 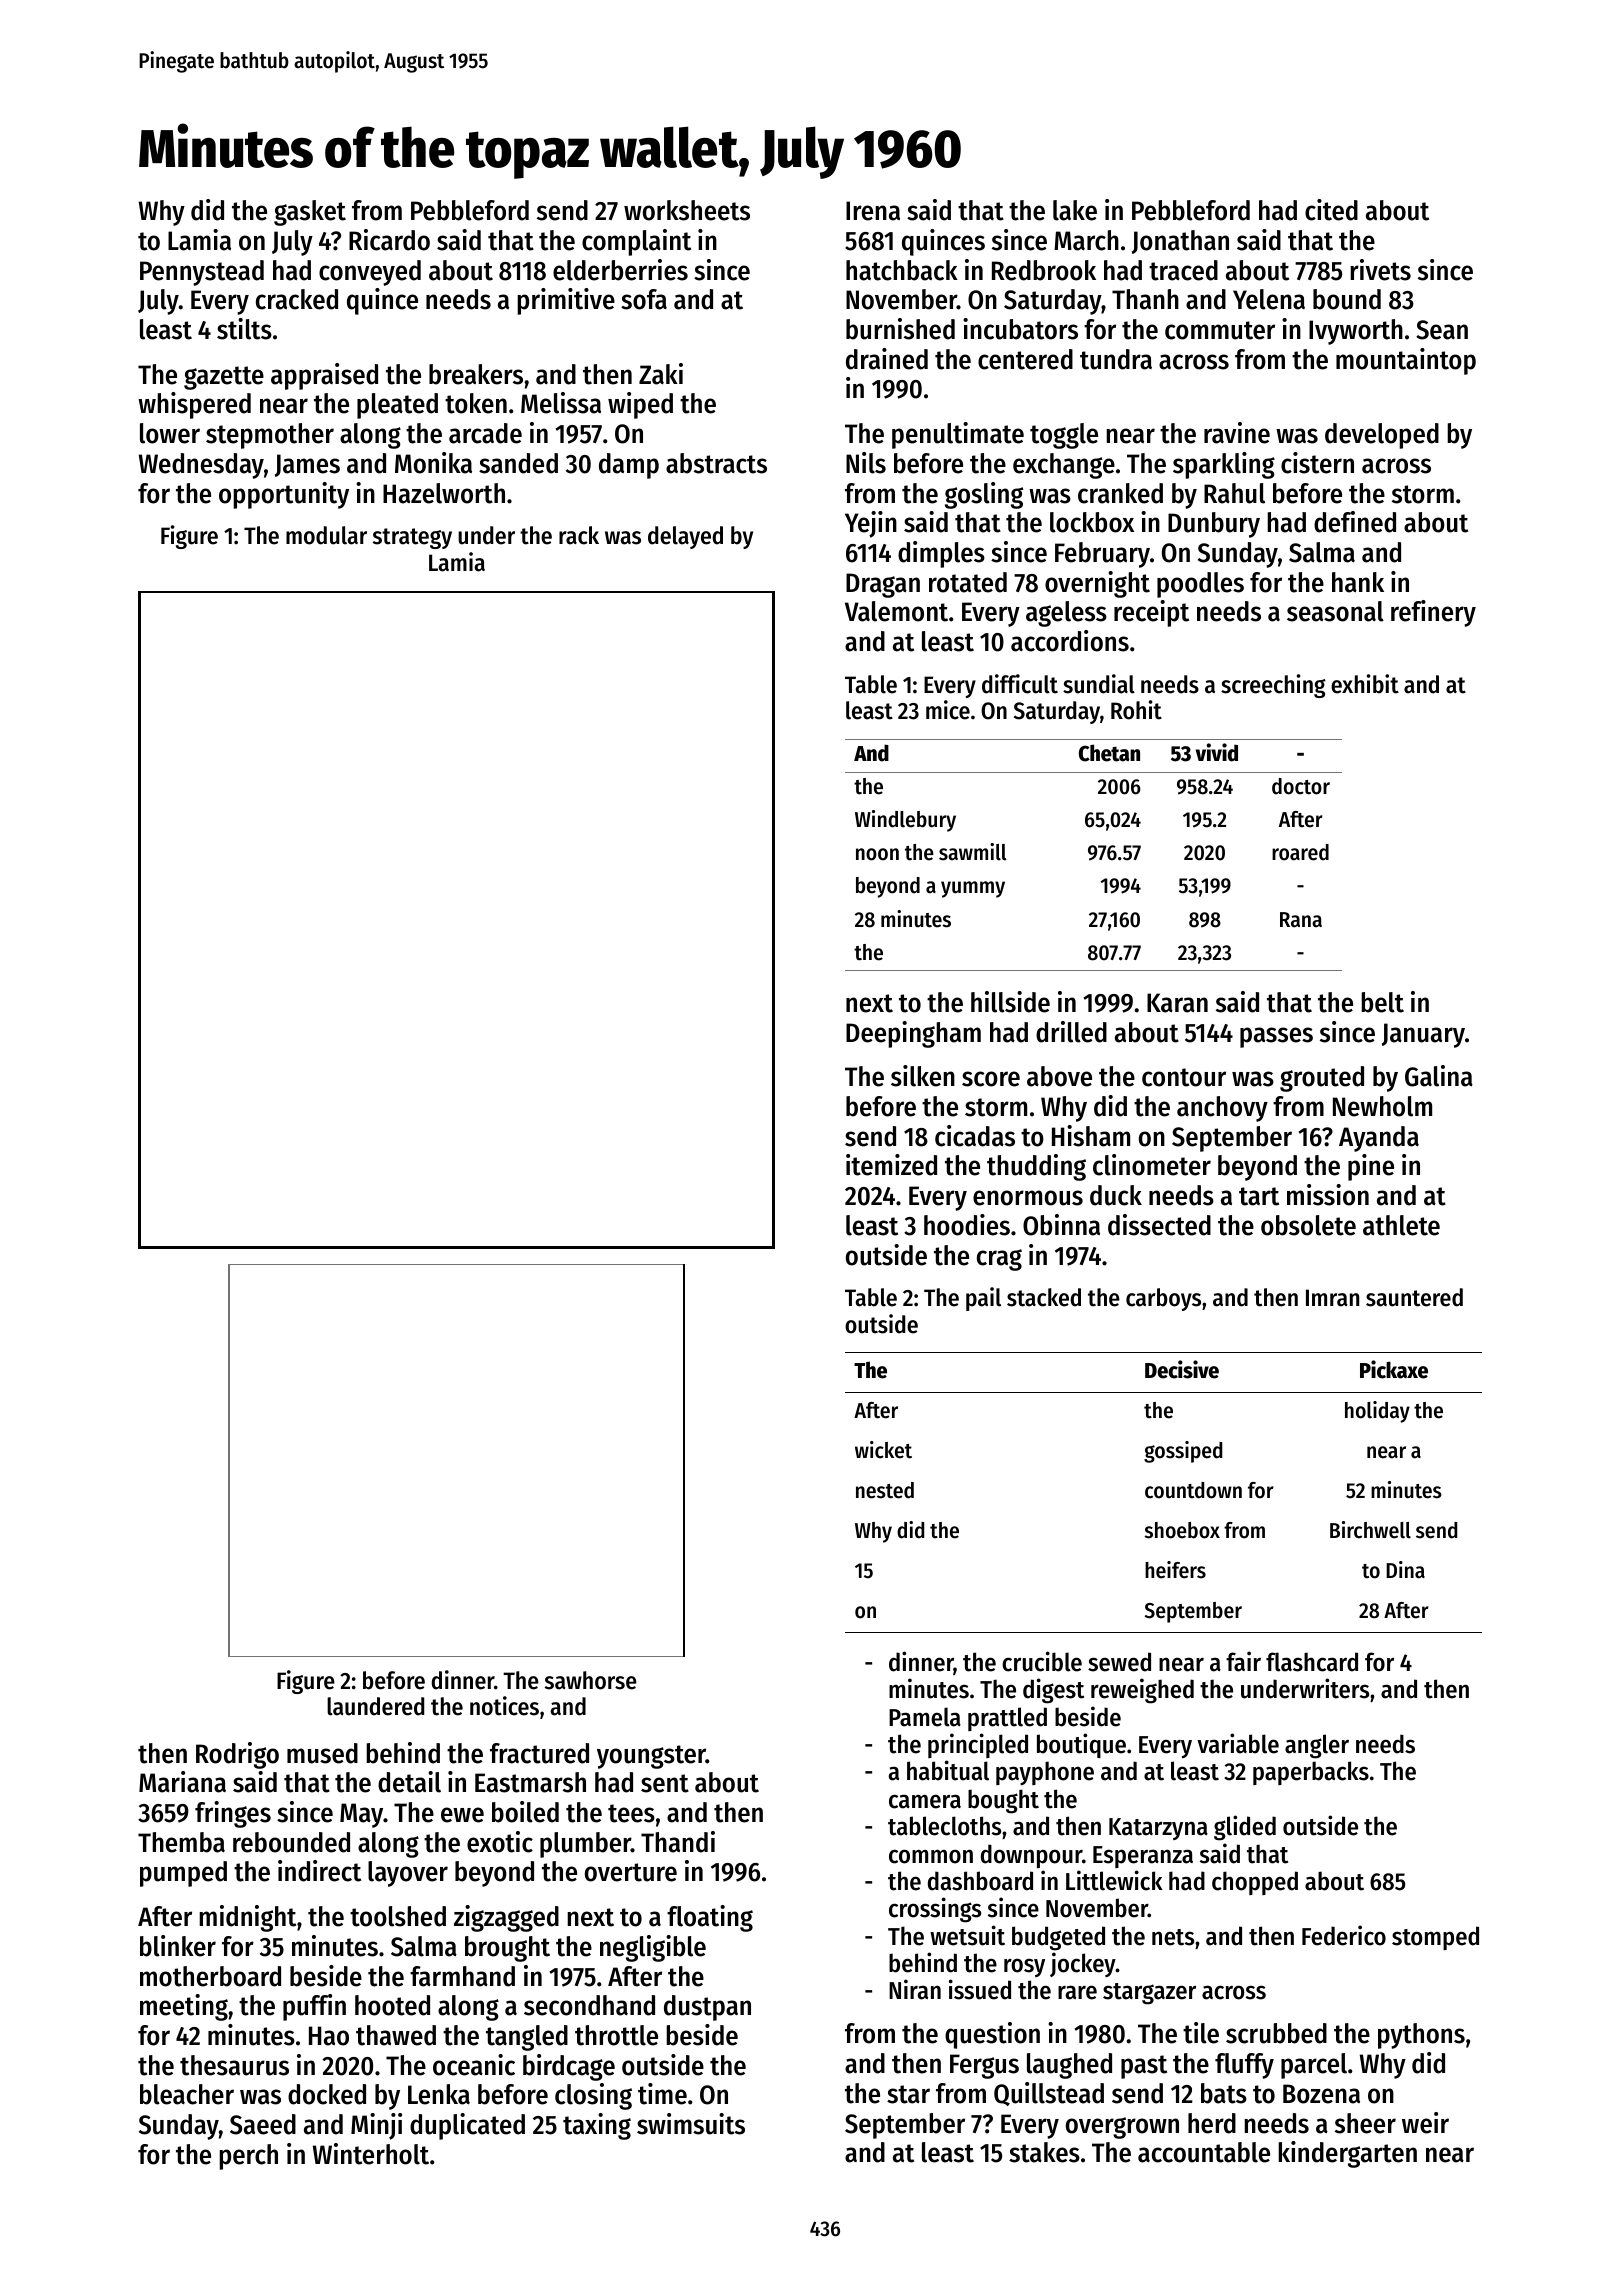 I want to click on Hazelworth, so click(x=444, y=493).
